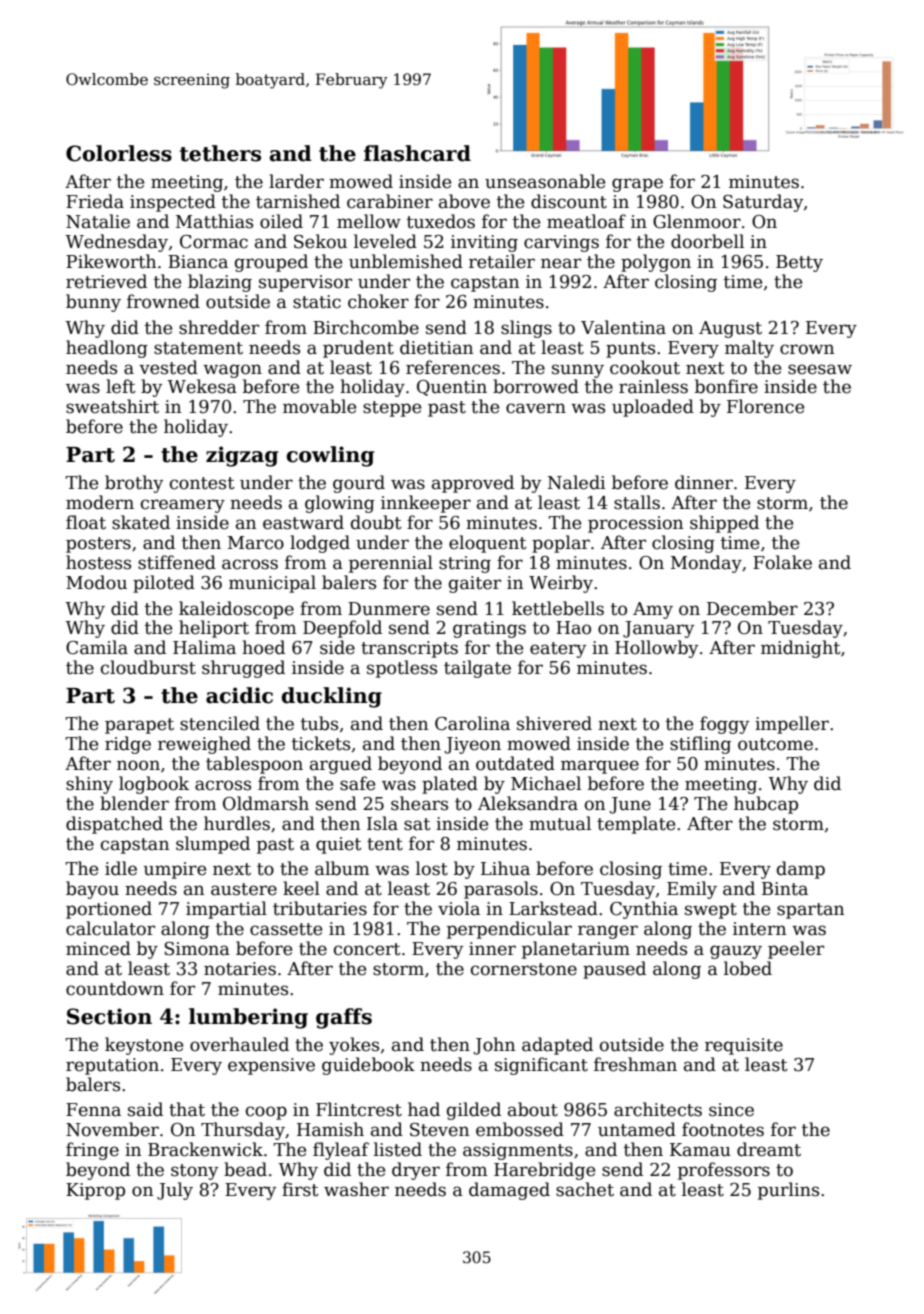 The height and width of the image is (1314, 924). I want to click on tethers, so click(220, 153).
